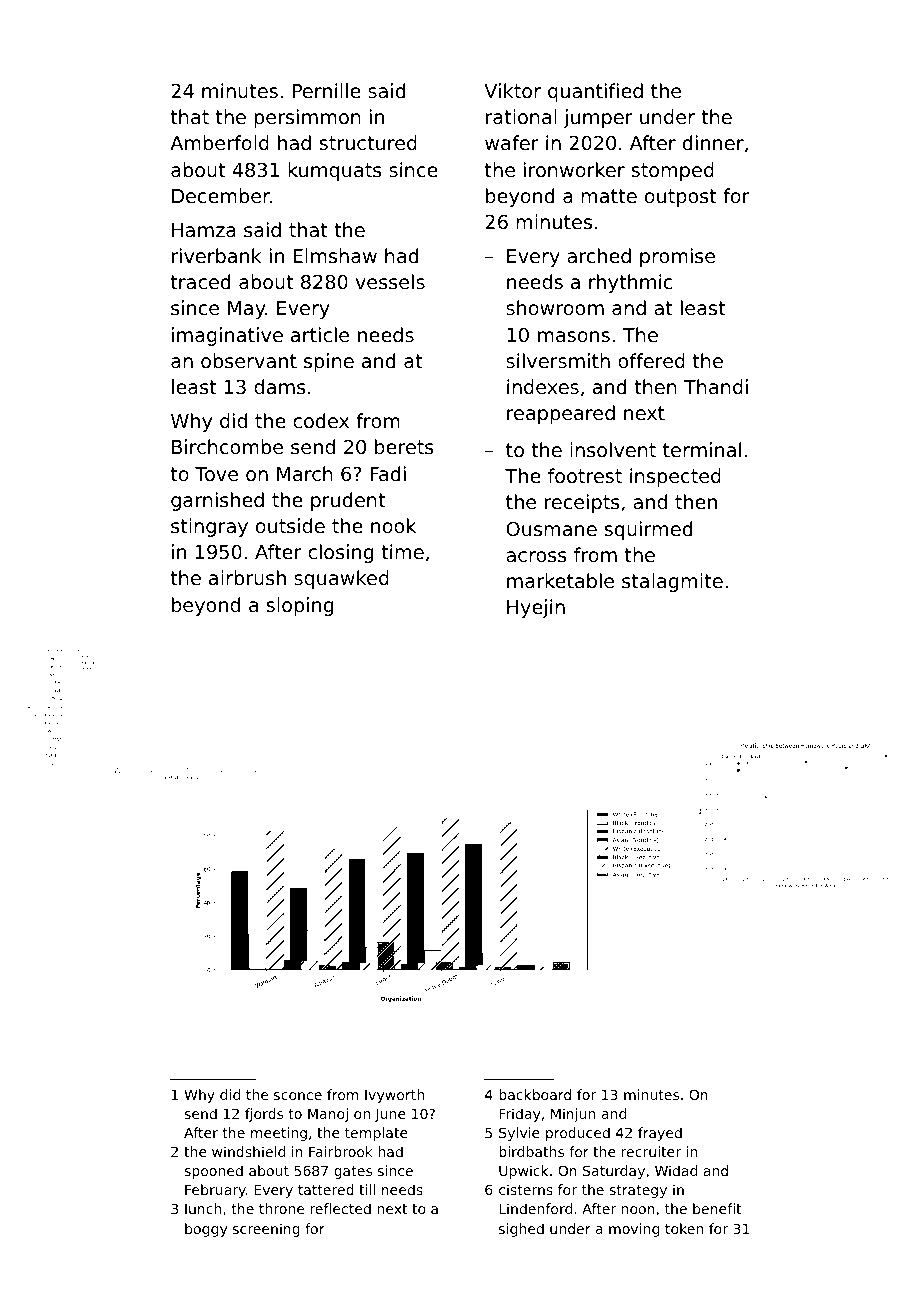  I want to click on sloping, so click(300, 606).
